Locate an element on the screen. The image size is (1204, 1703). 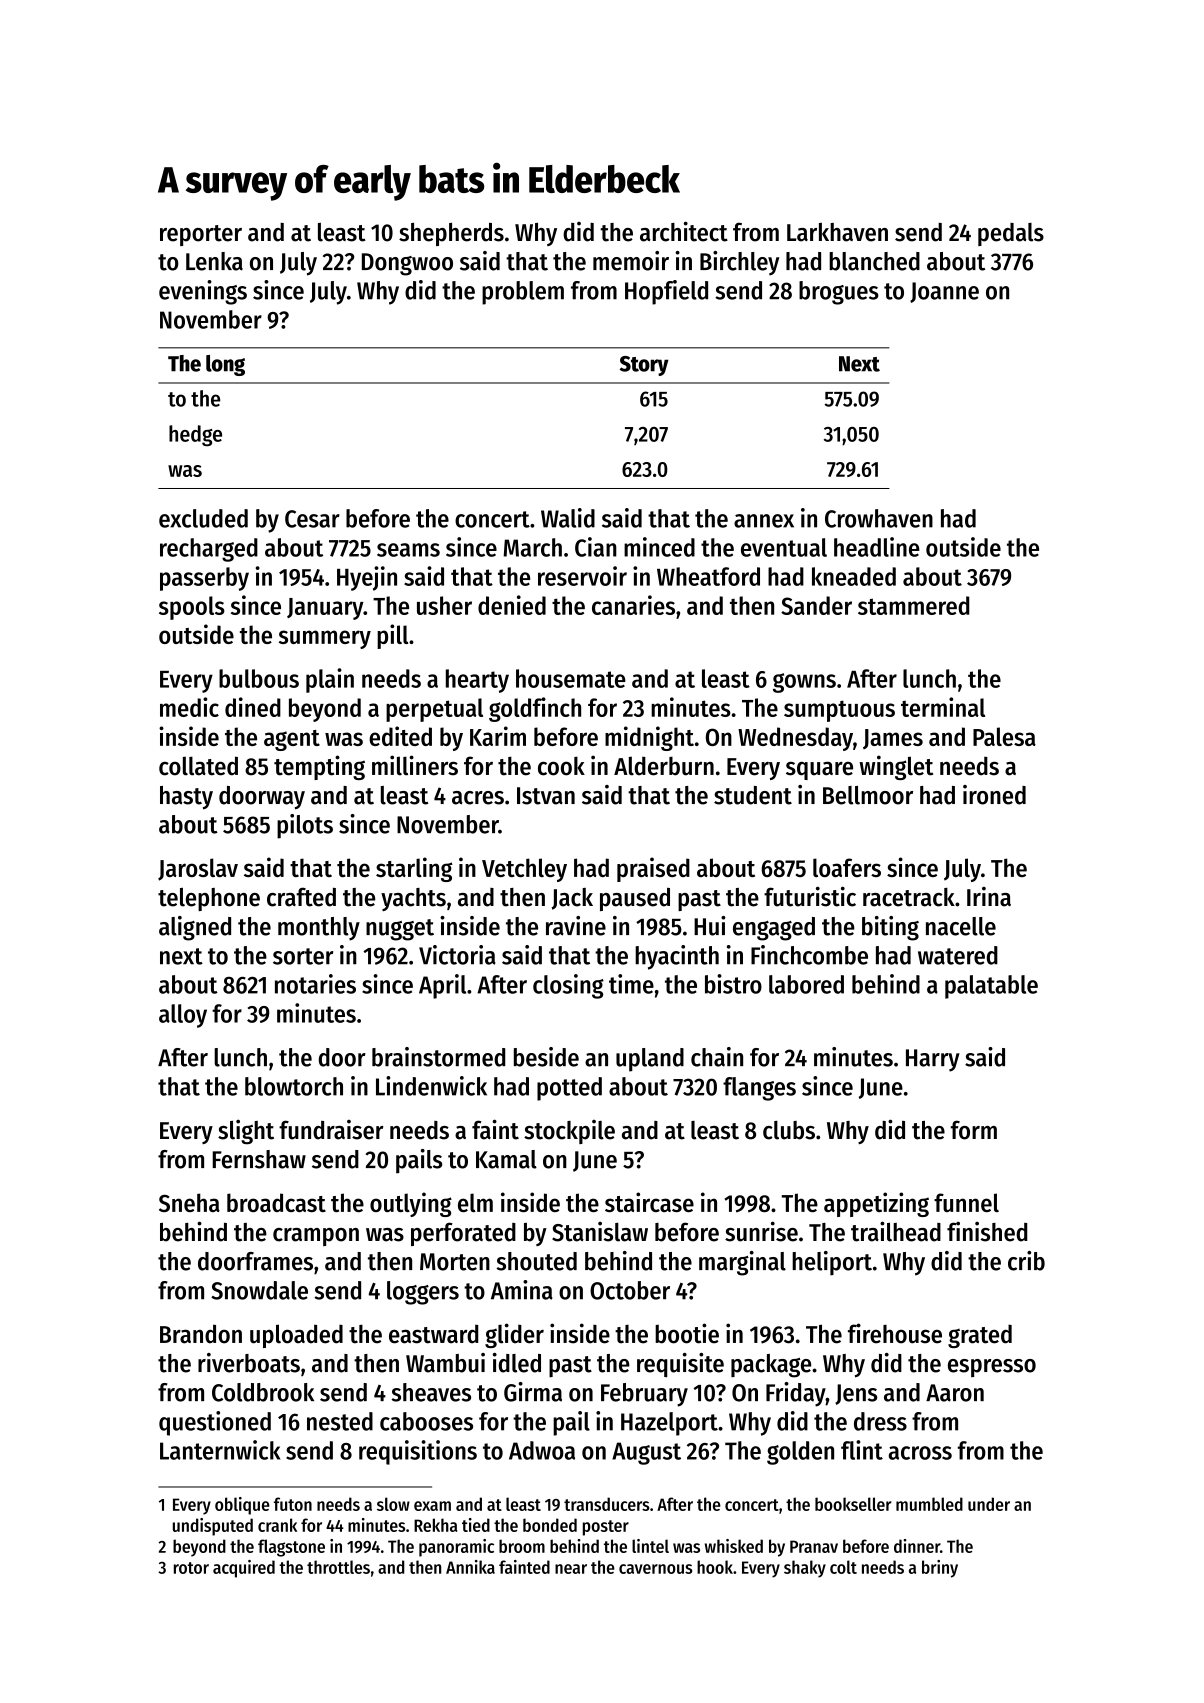
gowns is located at coordinates (804, 683).
